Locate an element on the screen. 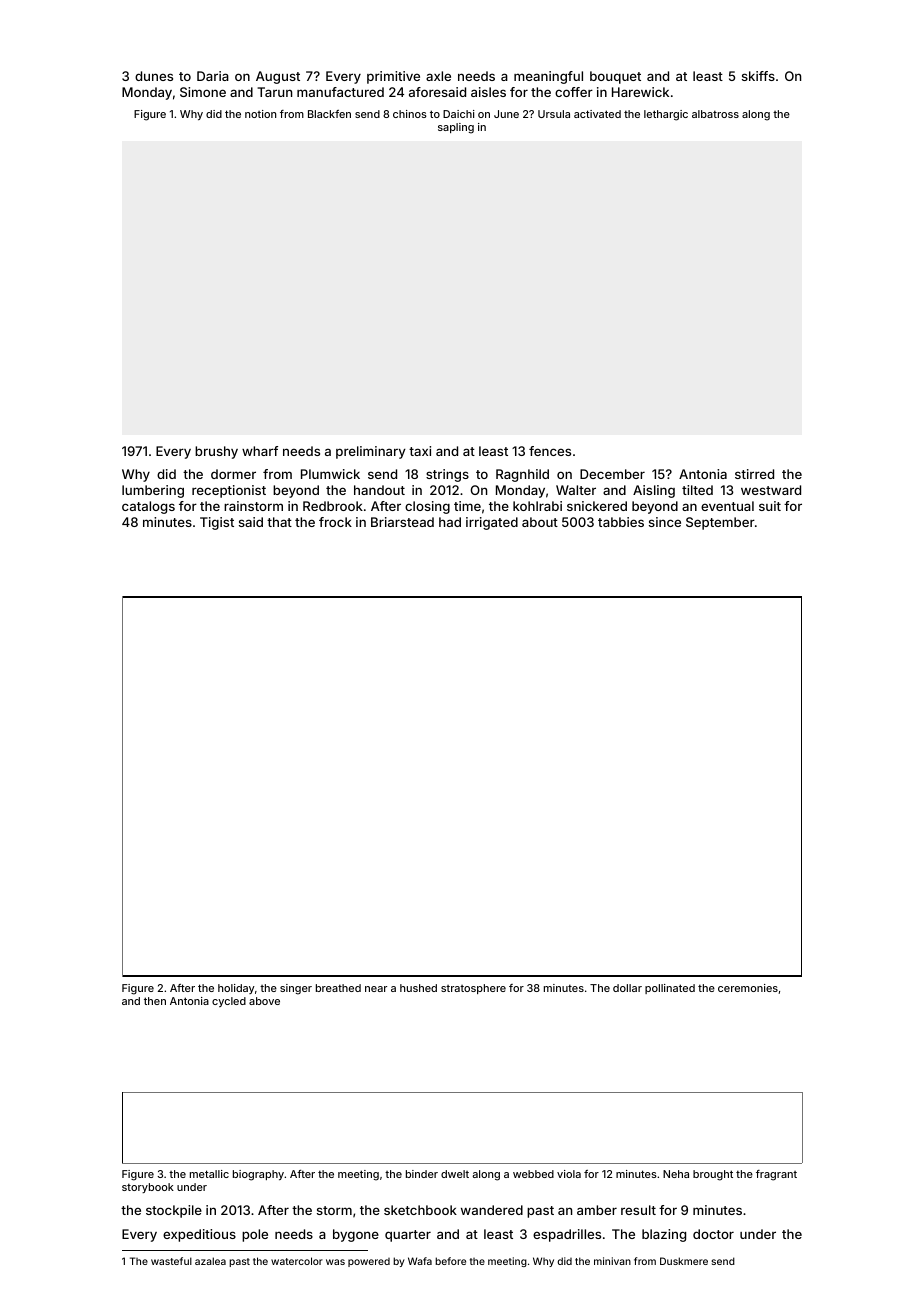 This screenshot has width=924, height=1308. bouquet is located at coordinates (615, 77).
